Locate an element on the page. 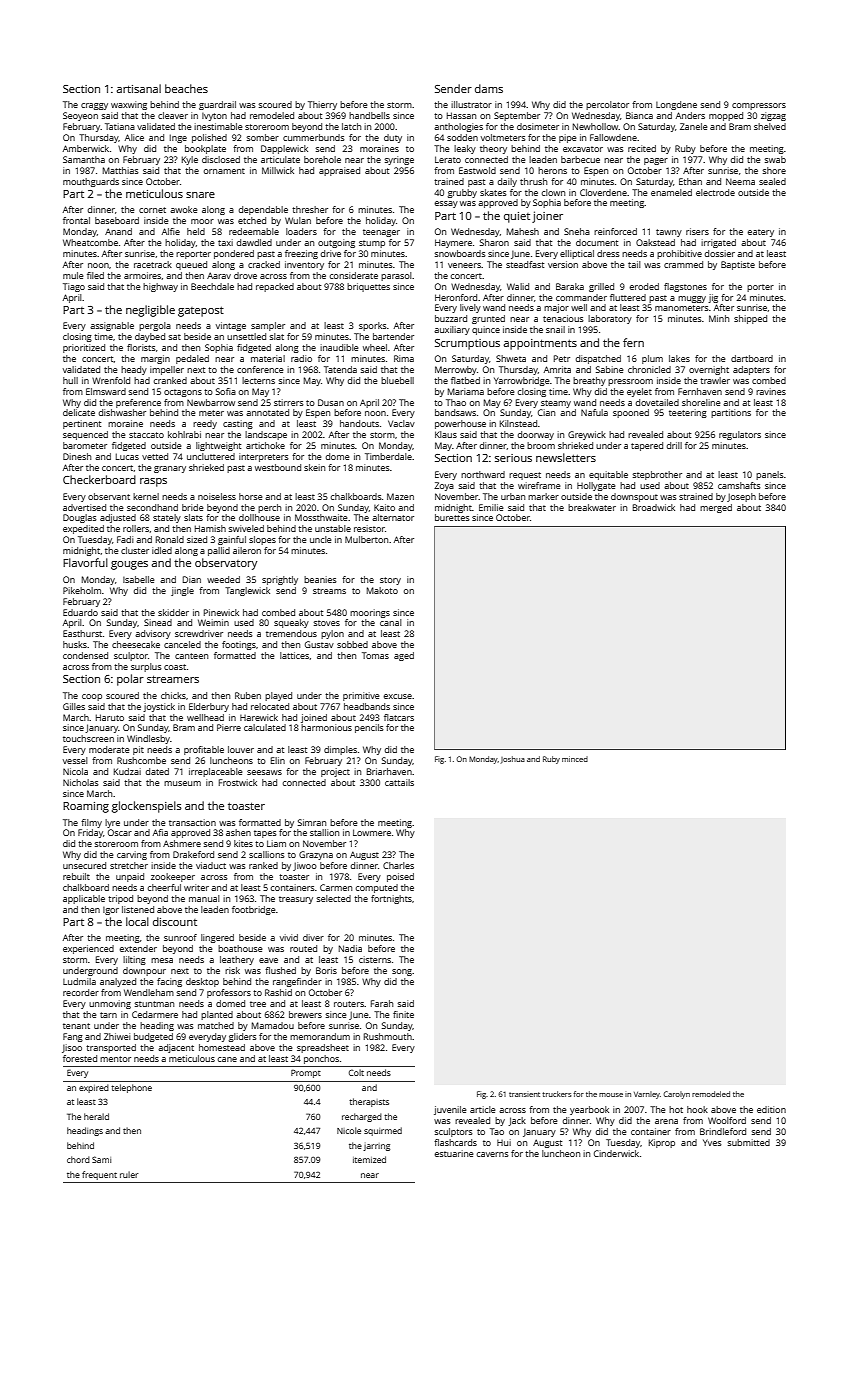 This document has height=1400, width=849. Hui is located at coordinates (504, 1142).
